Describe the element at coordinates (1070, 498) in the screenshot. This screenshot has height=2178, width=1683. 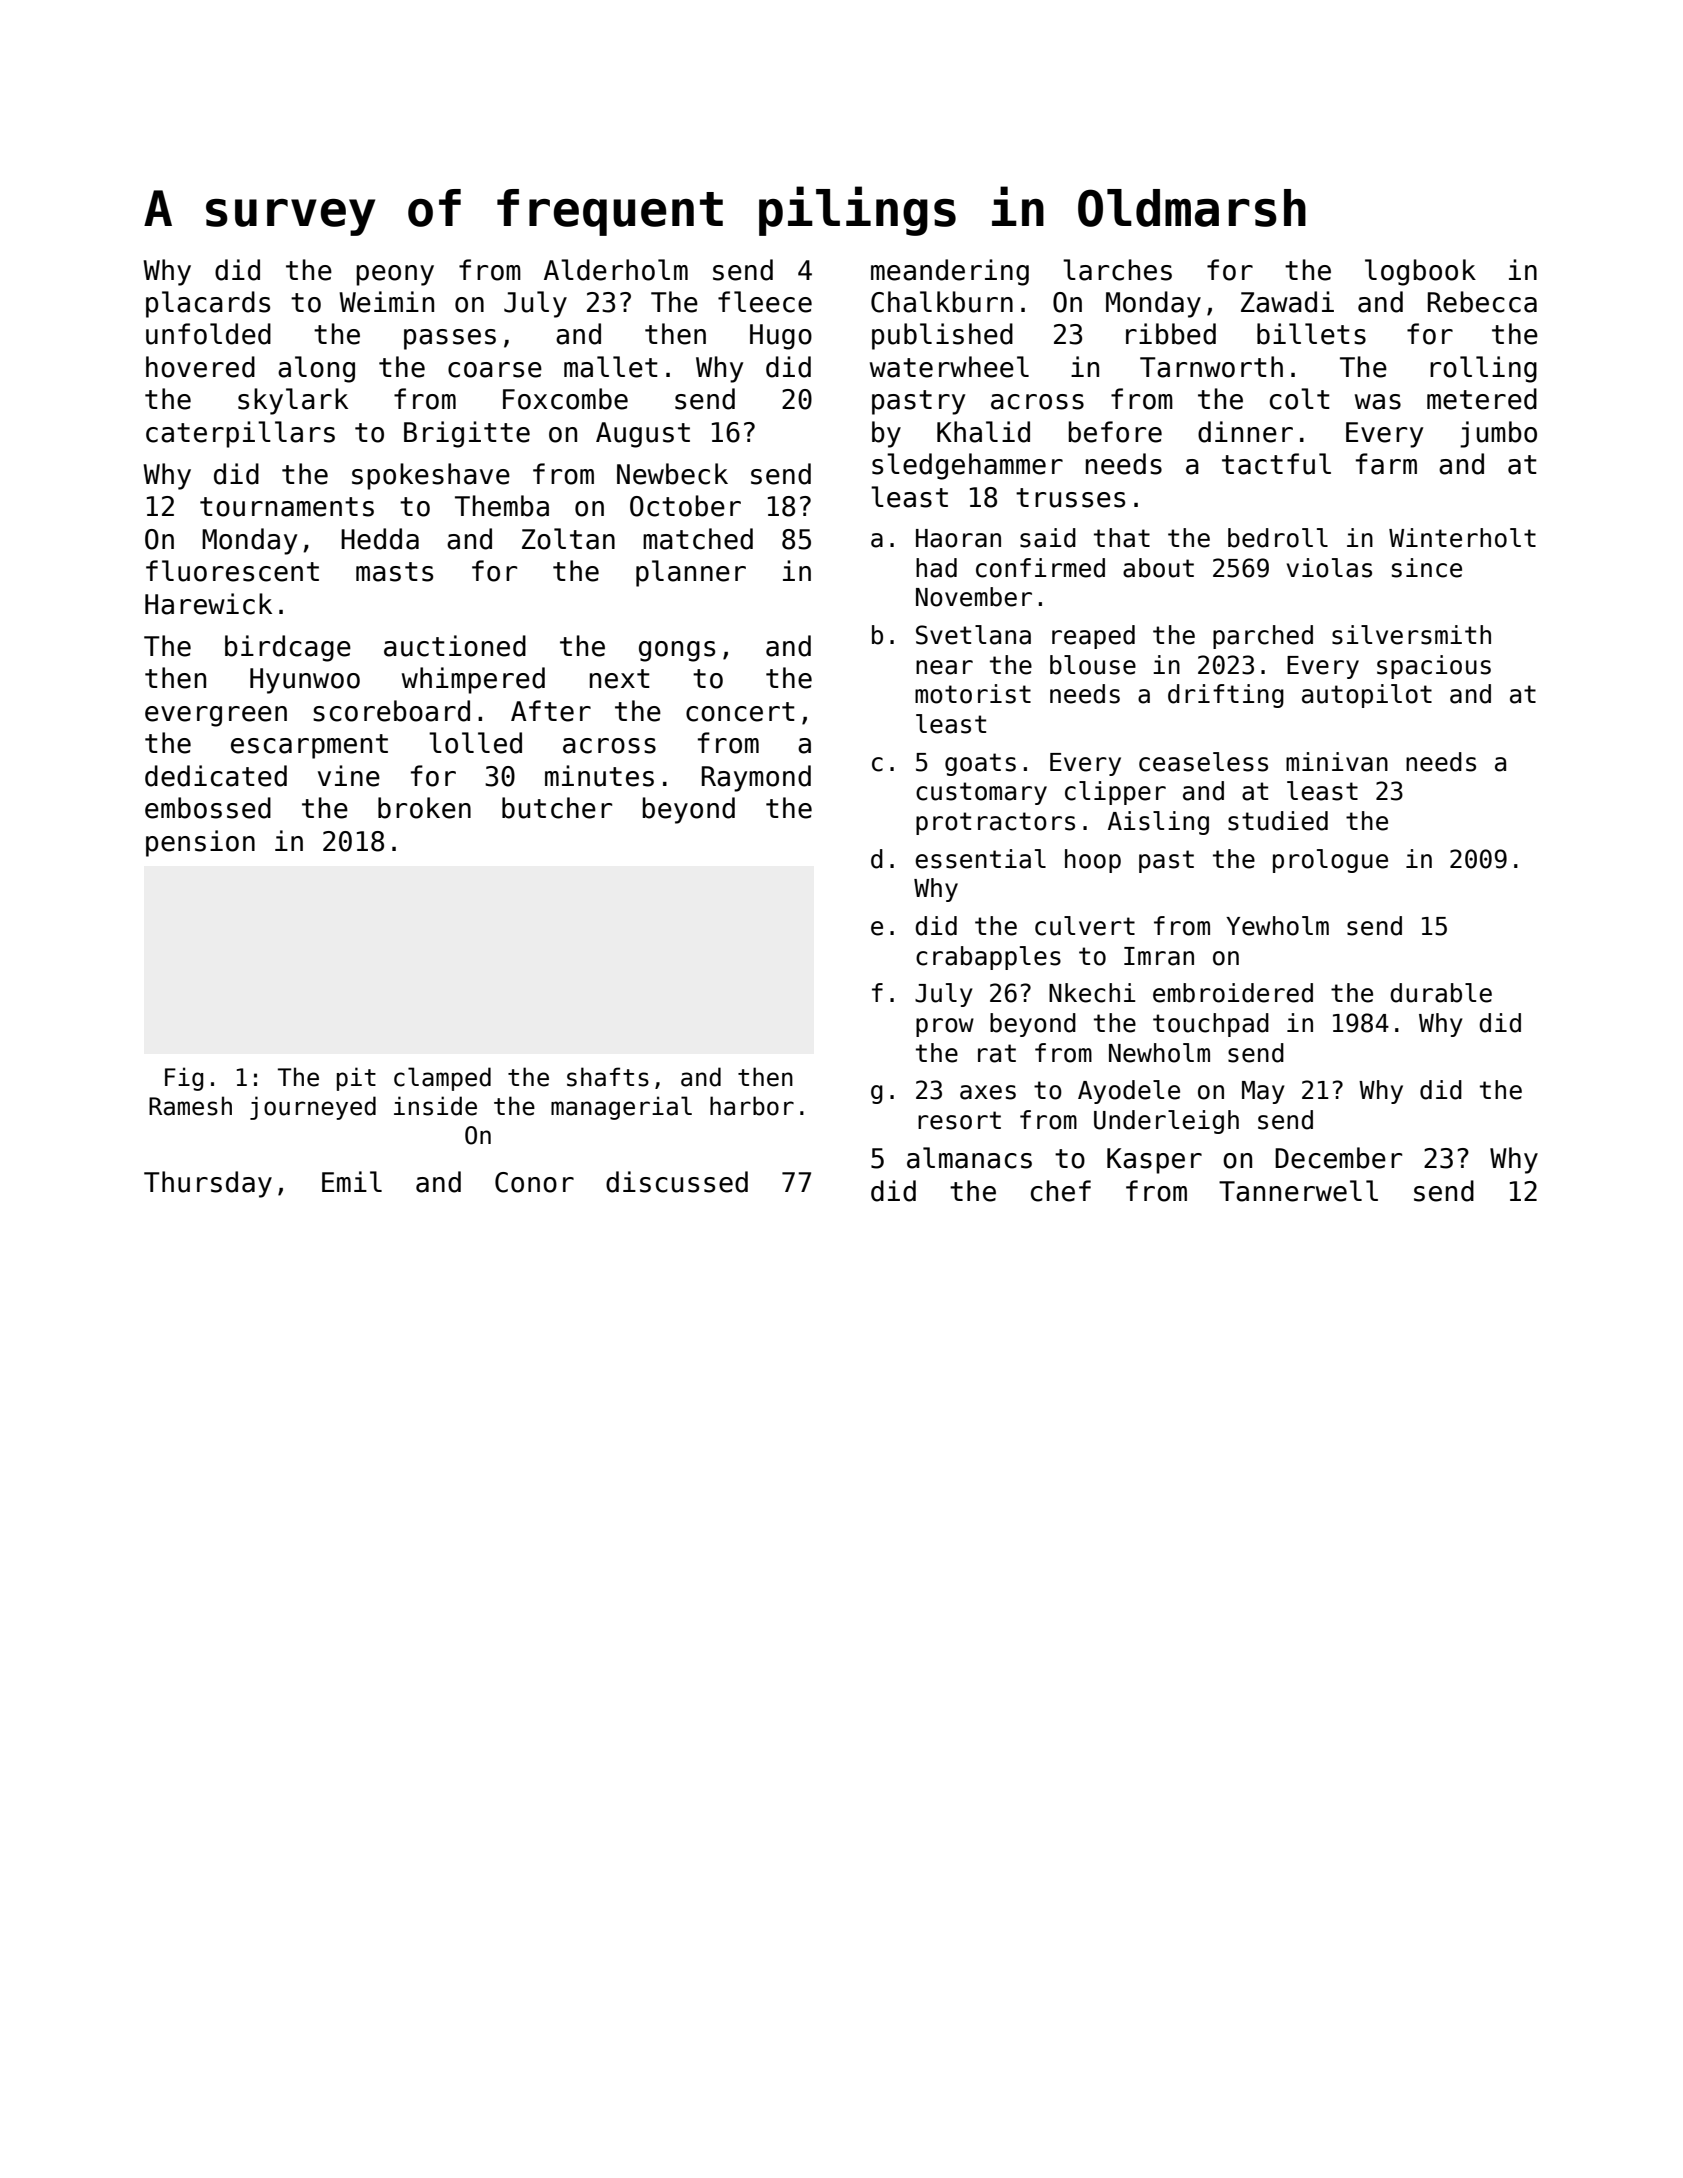
I see `trusses` at that location.
